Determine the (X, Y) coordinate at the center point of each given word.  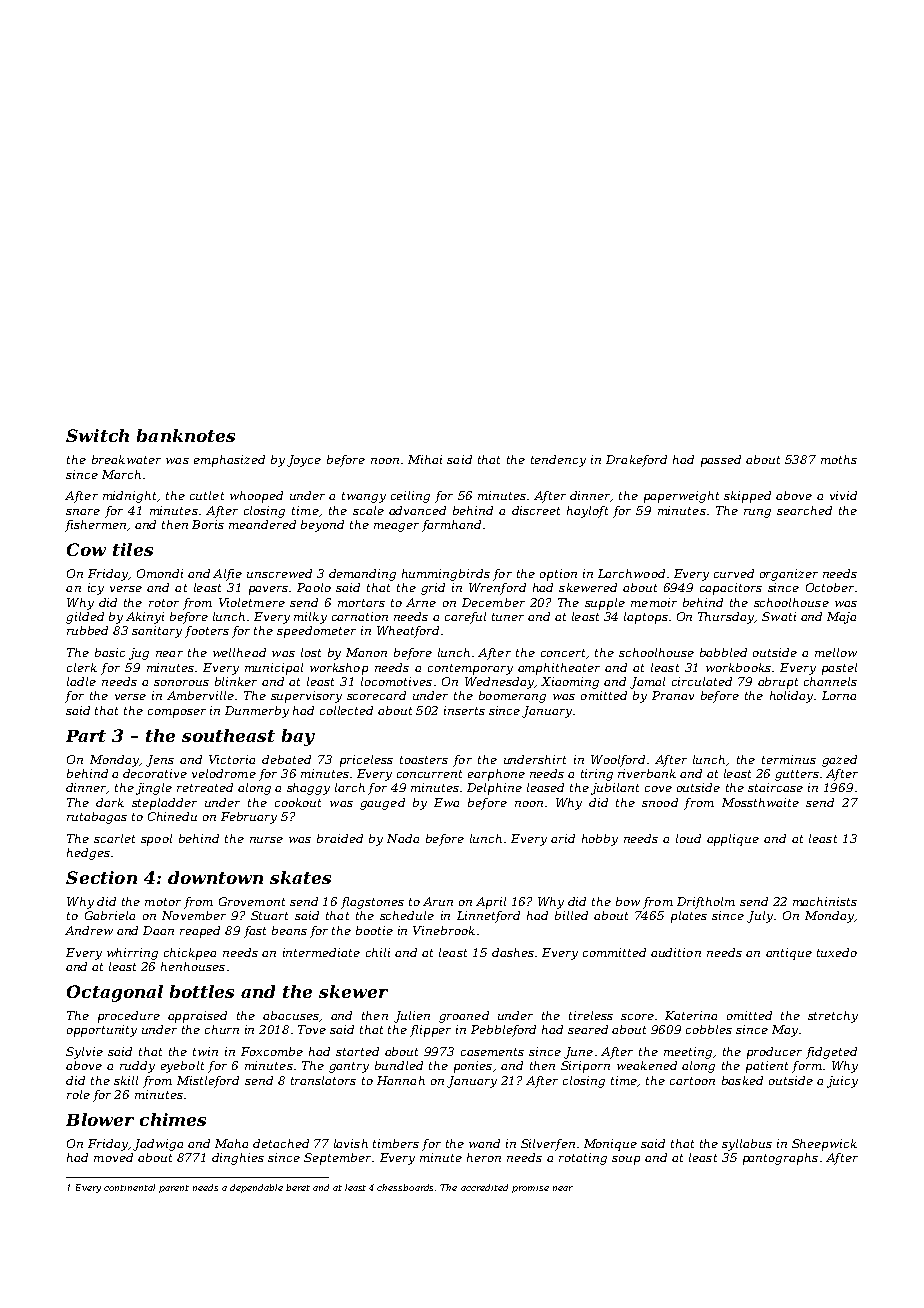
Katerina (691, 1015)
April (491, 903)
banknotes (186, 435)
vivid (843, 495)
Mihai (425, 459)
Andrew (89, 930)
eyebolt (182, 1067)
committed (614, 952)
